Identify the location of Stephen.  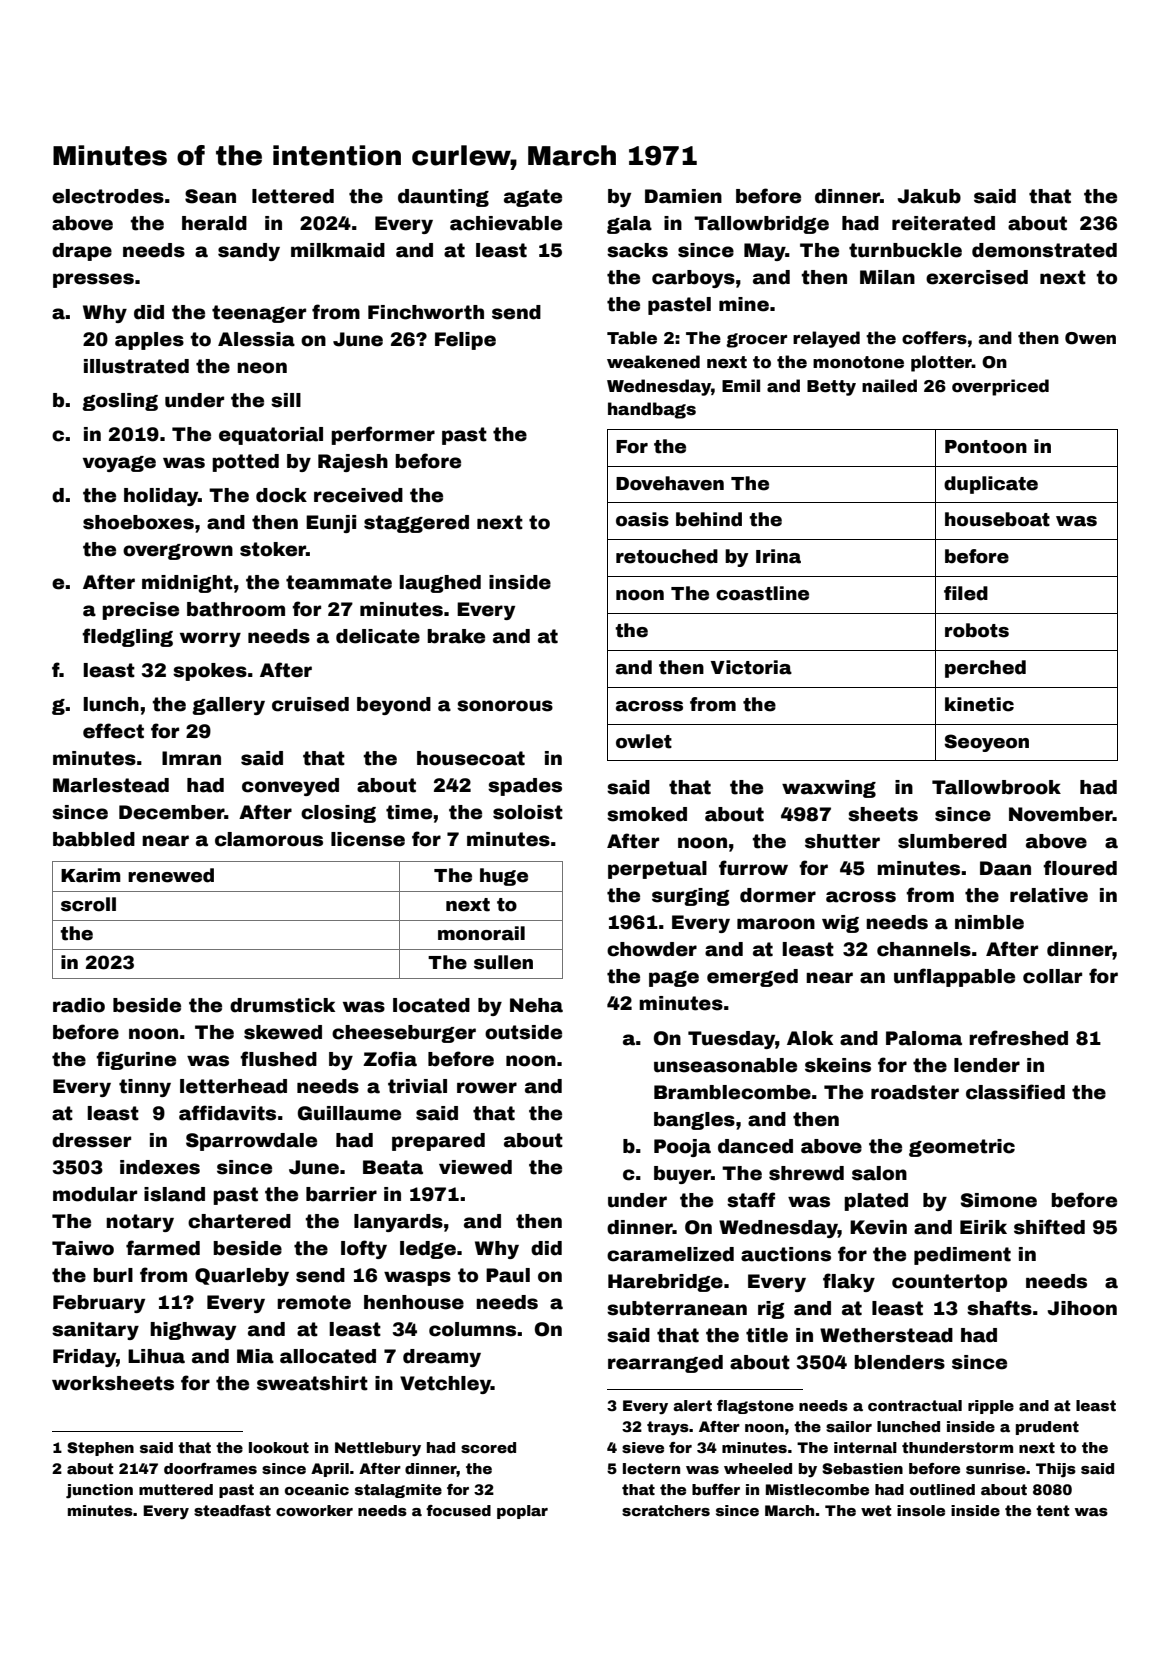
(100, 1449).
